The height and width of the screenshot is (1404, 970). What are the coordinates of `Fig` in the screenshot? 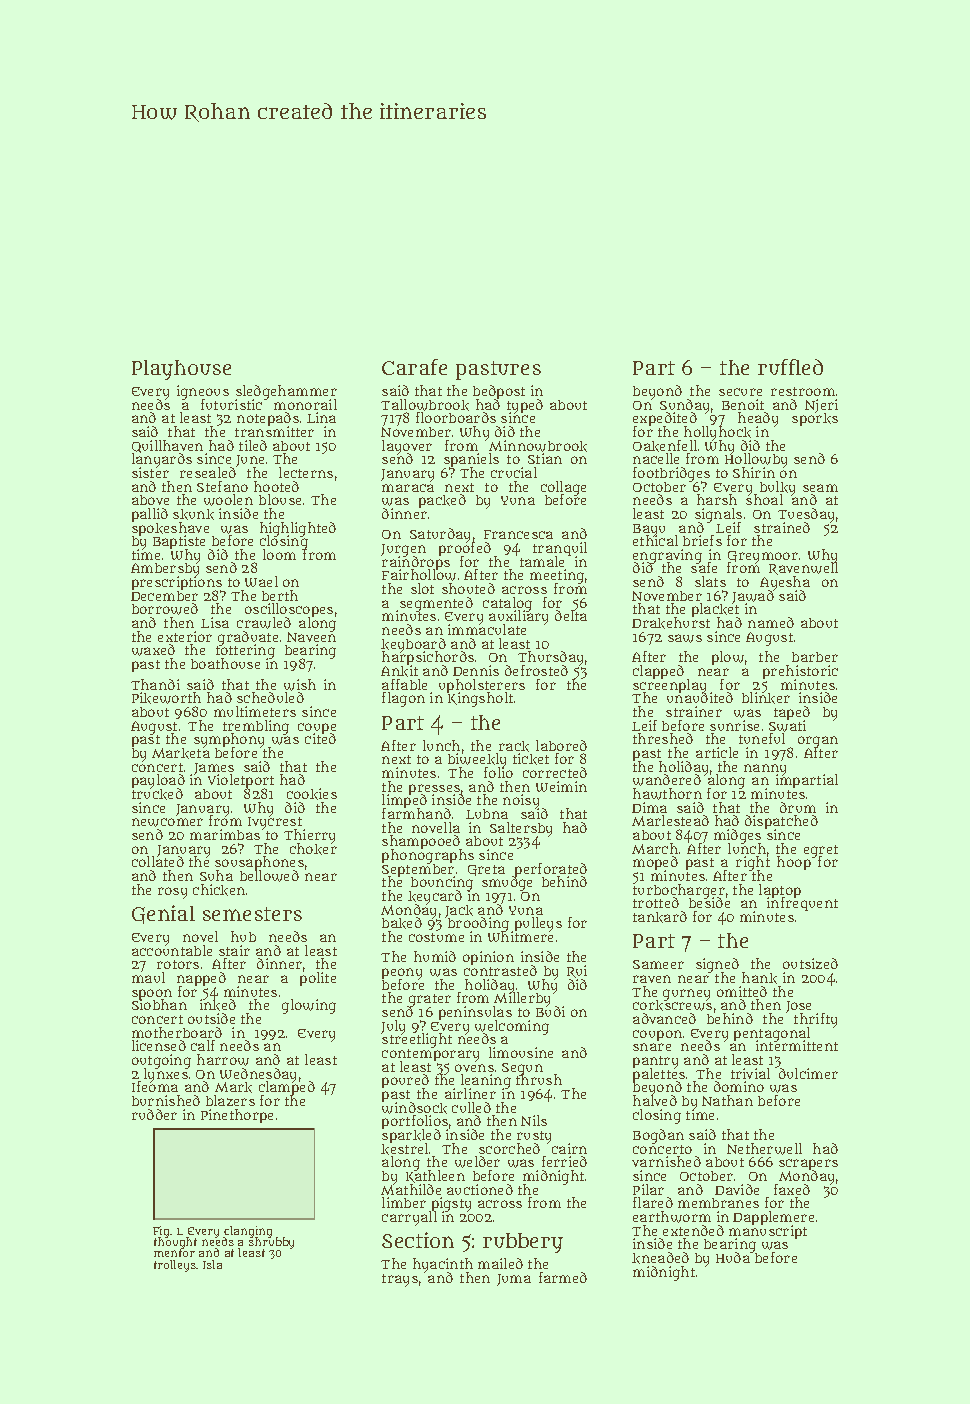 It's located at (161, 1232).
